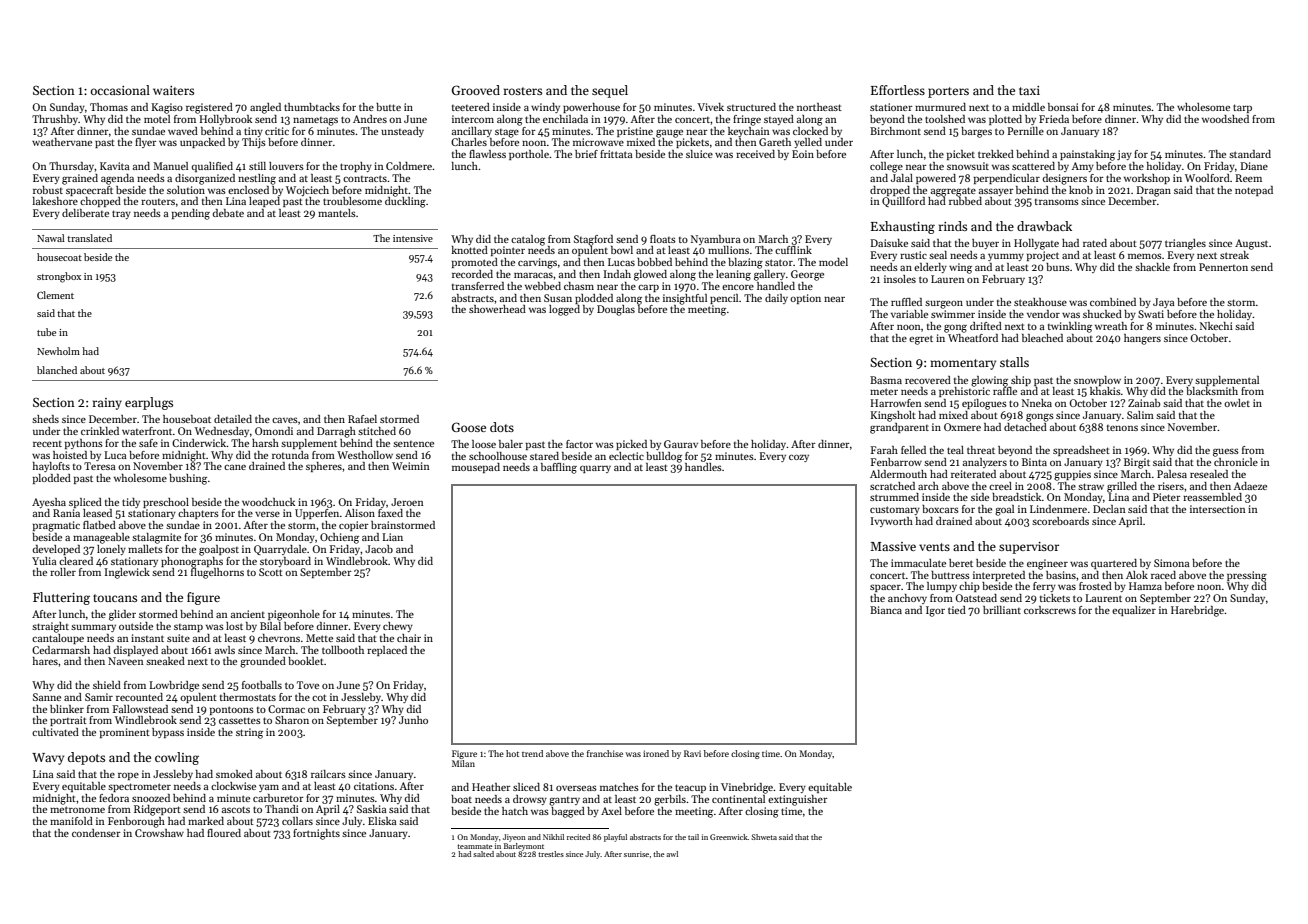 Image resolution: width=1308 pixels, height=924 pixels. What do you see at coordinates (523, 91) in the screenshot?
I see `rosters` at bounding box center [523, 91].
